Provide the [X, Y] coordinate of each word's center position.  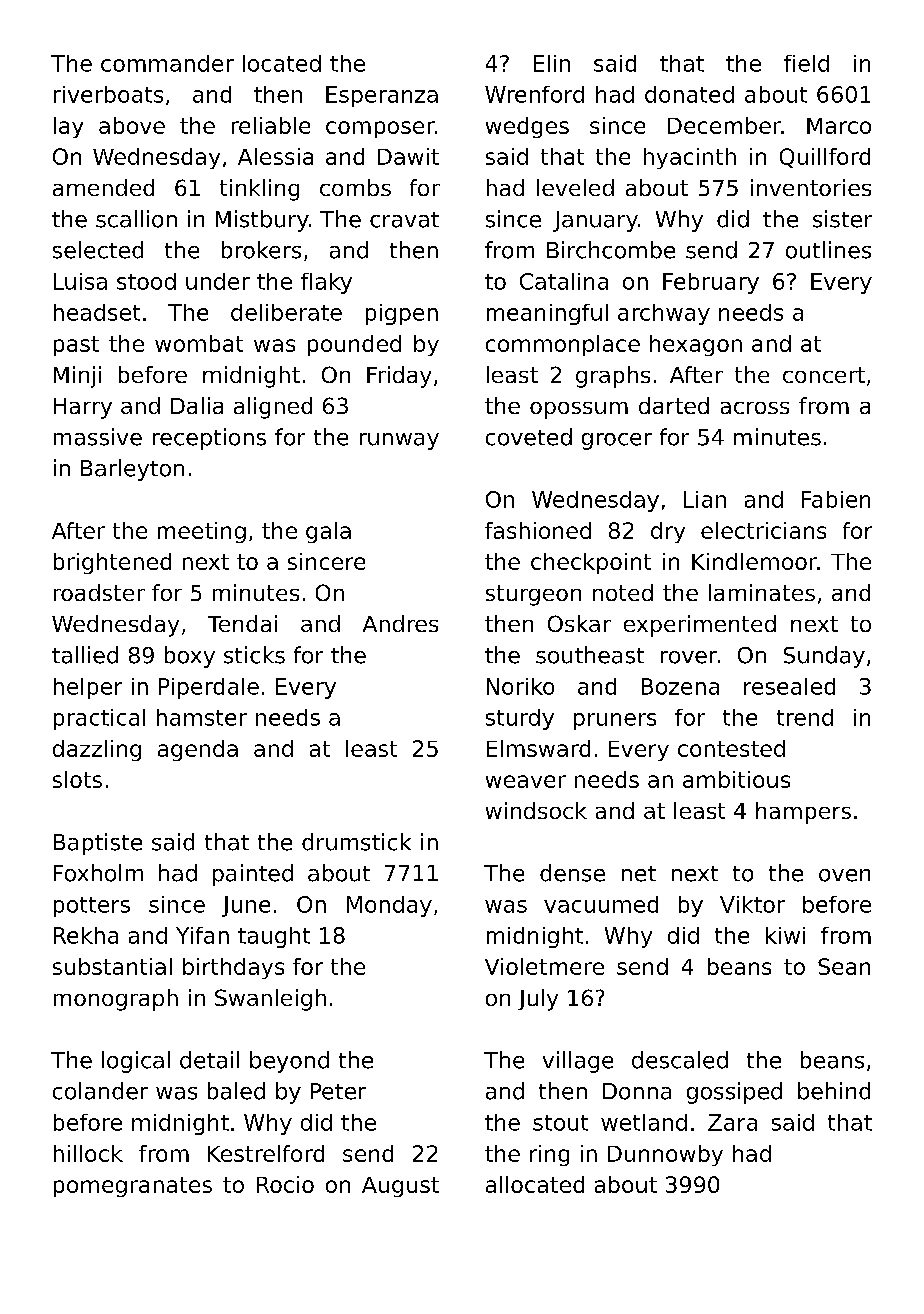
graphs [613, 377]
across [755, 408]
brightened [112, 563]
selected [98, 250]
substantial [112, 966]
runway [399, 441]
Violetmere [544, 966]
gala [328, 532]
